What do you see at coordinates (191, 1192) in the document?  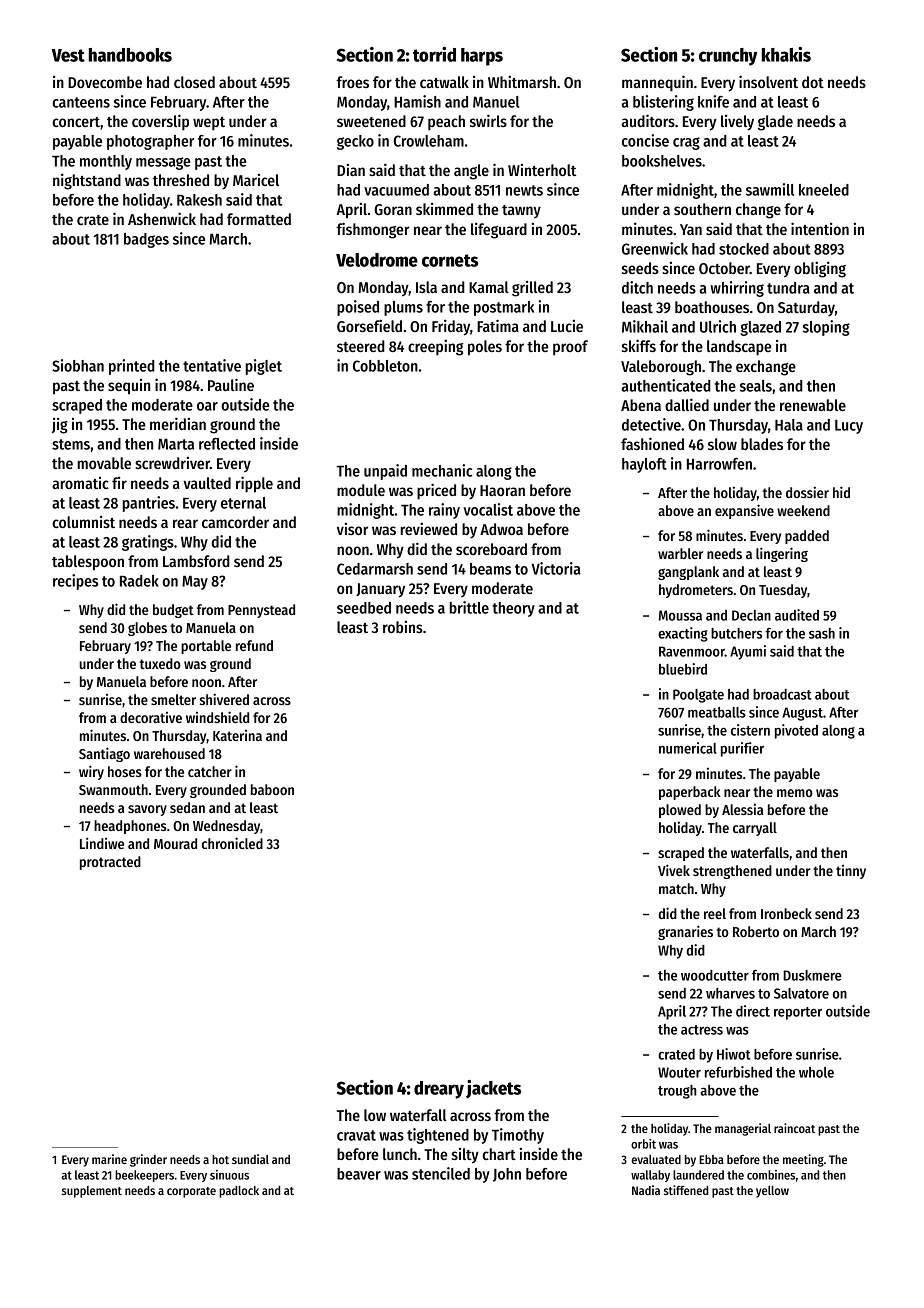 I see `corporate` at bounding box center [191, 1192].
